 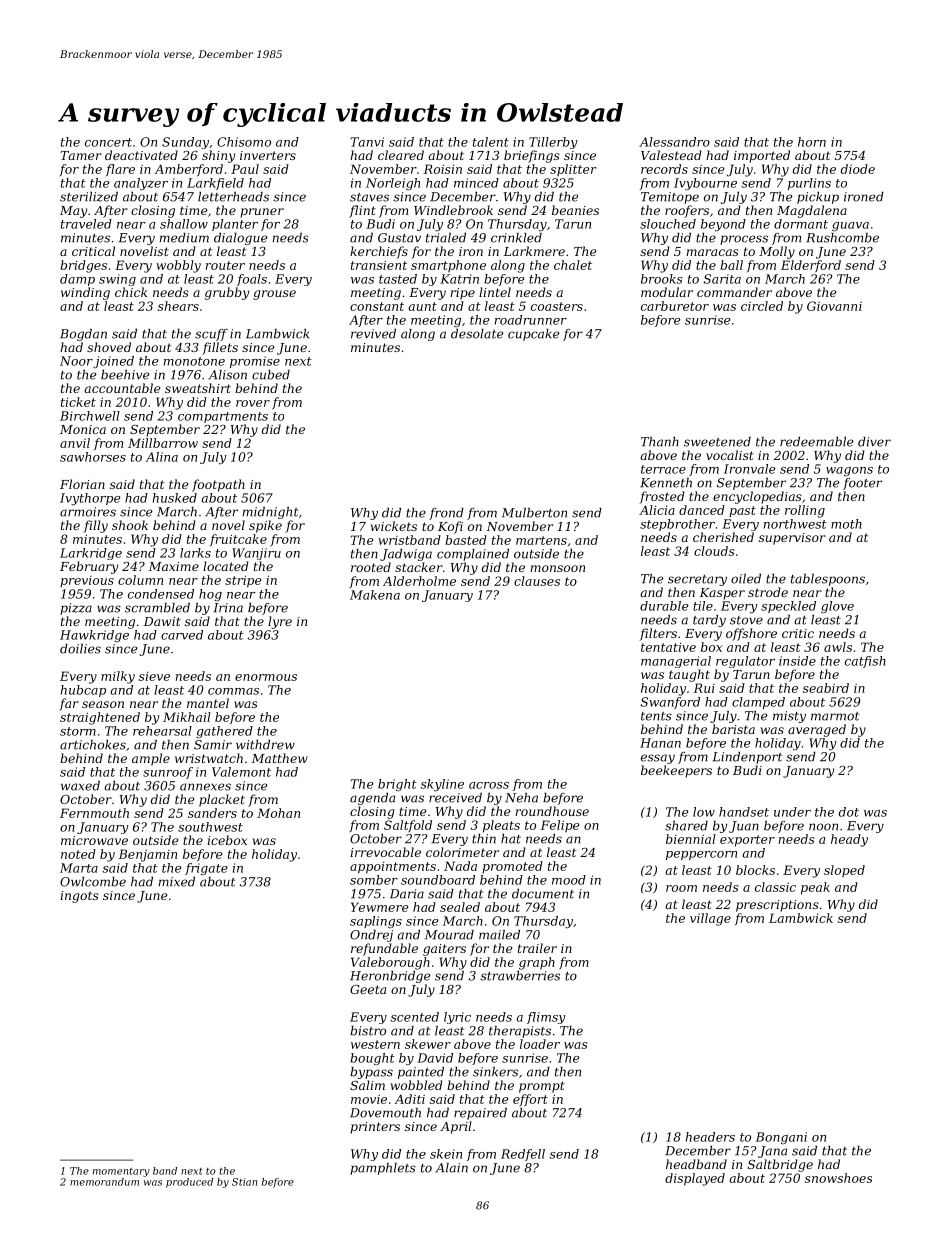 What do you see at coordinates (80, 786) in the document?
I see `waxed` at bounding box center [80, 786].
